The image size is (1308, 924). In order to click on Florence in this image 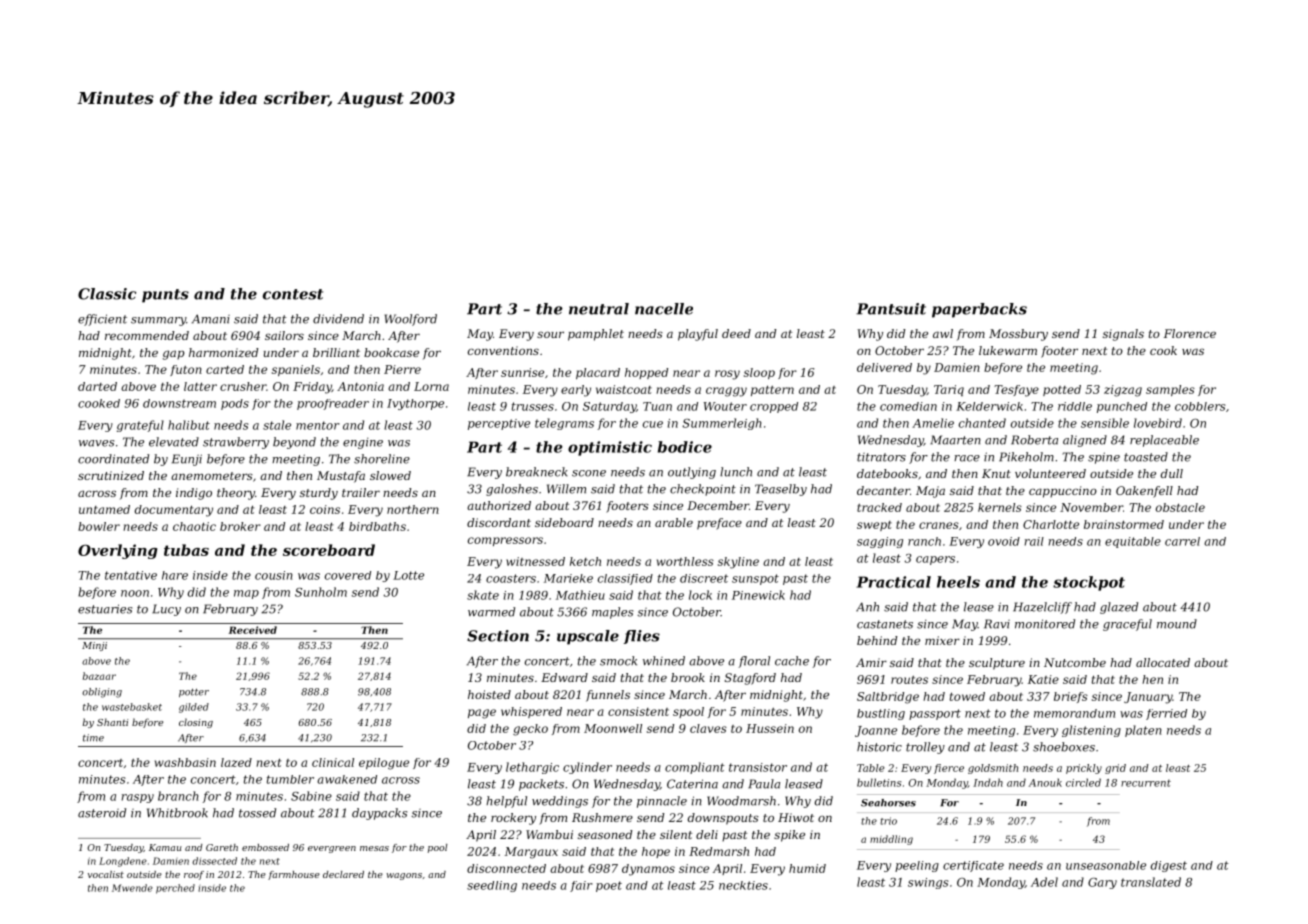, I will do `click(1190, 333)`.
